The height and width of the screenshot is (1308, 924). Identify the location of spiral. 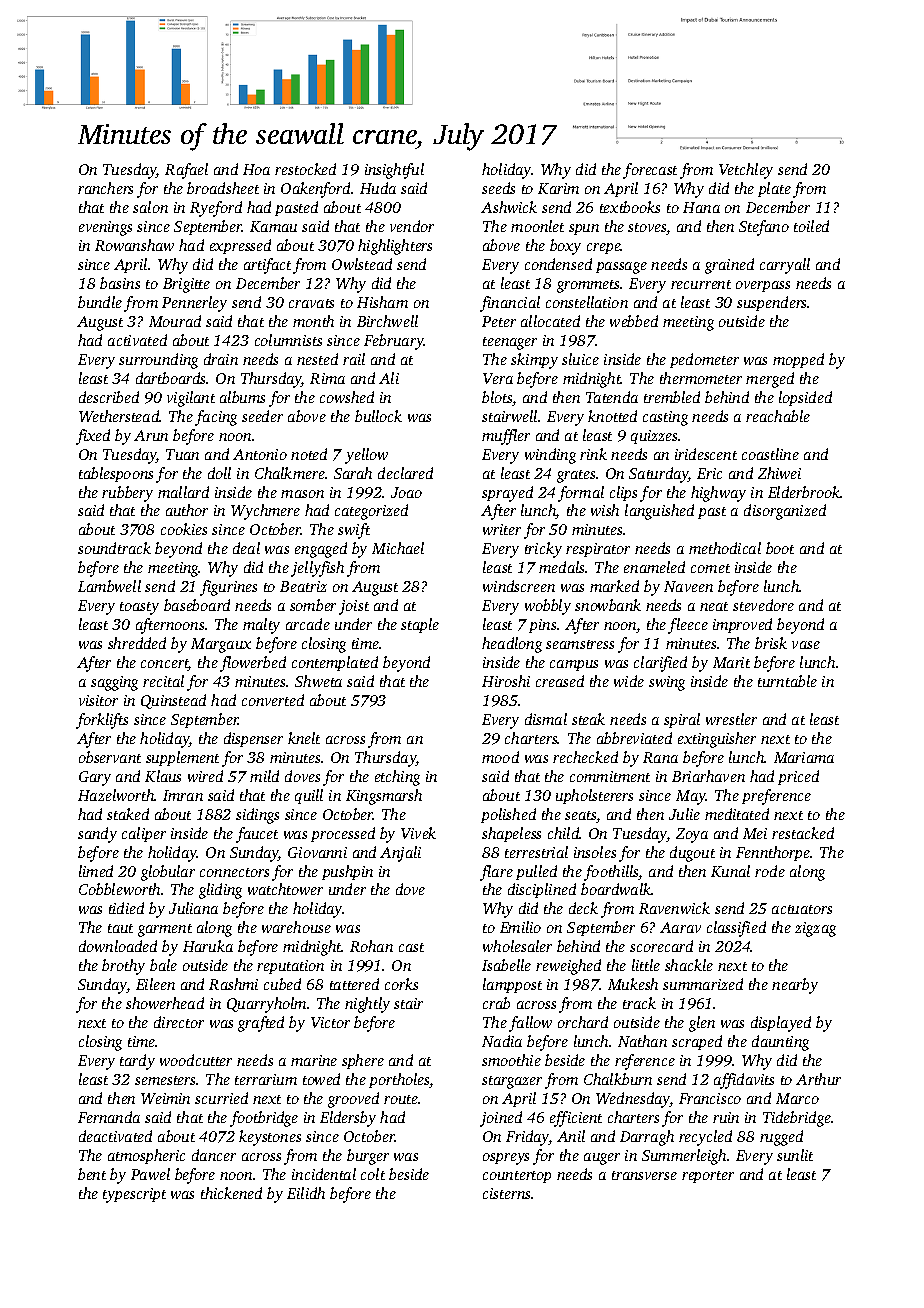
(682, 720).
